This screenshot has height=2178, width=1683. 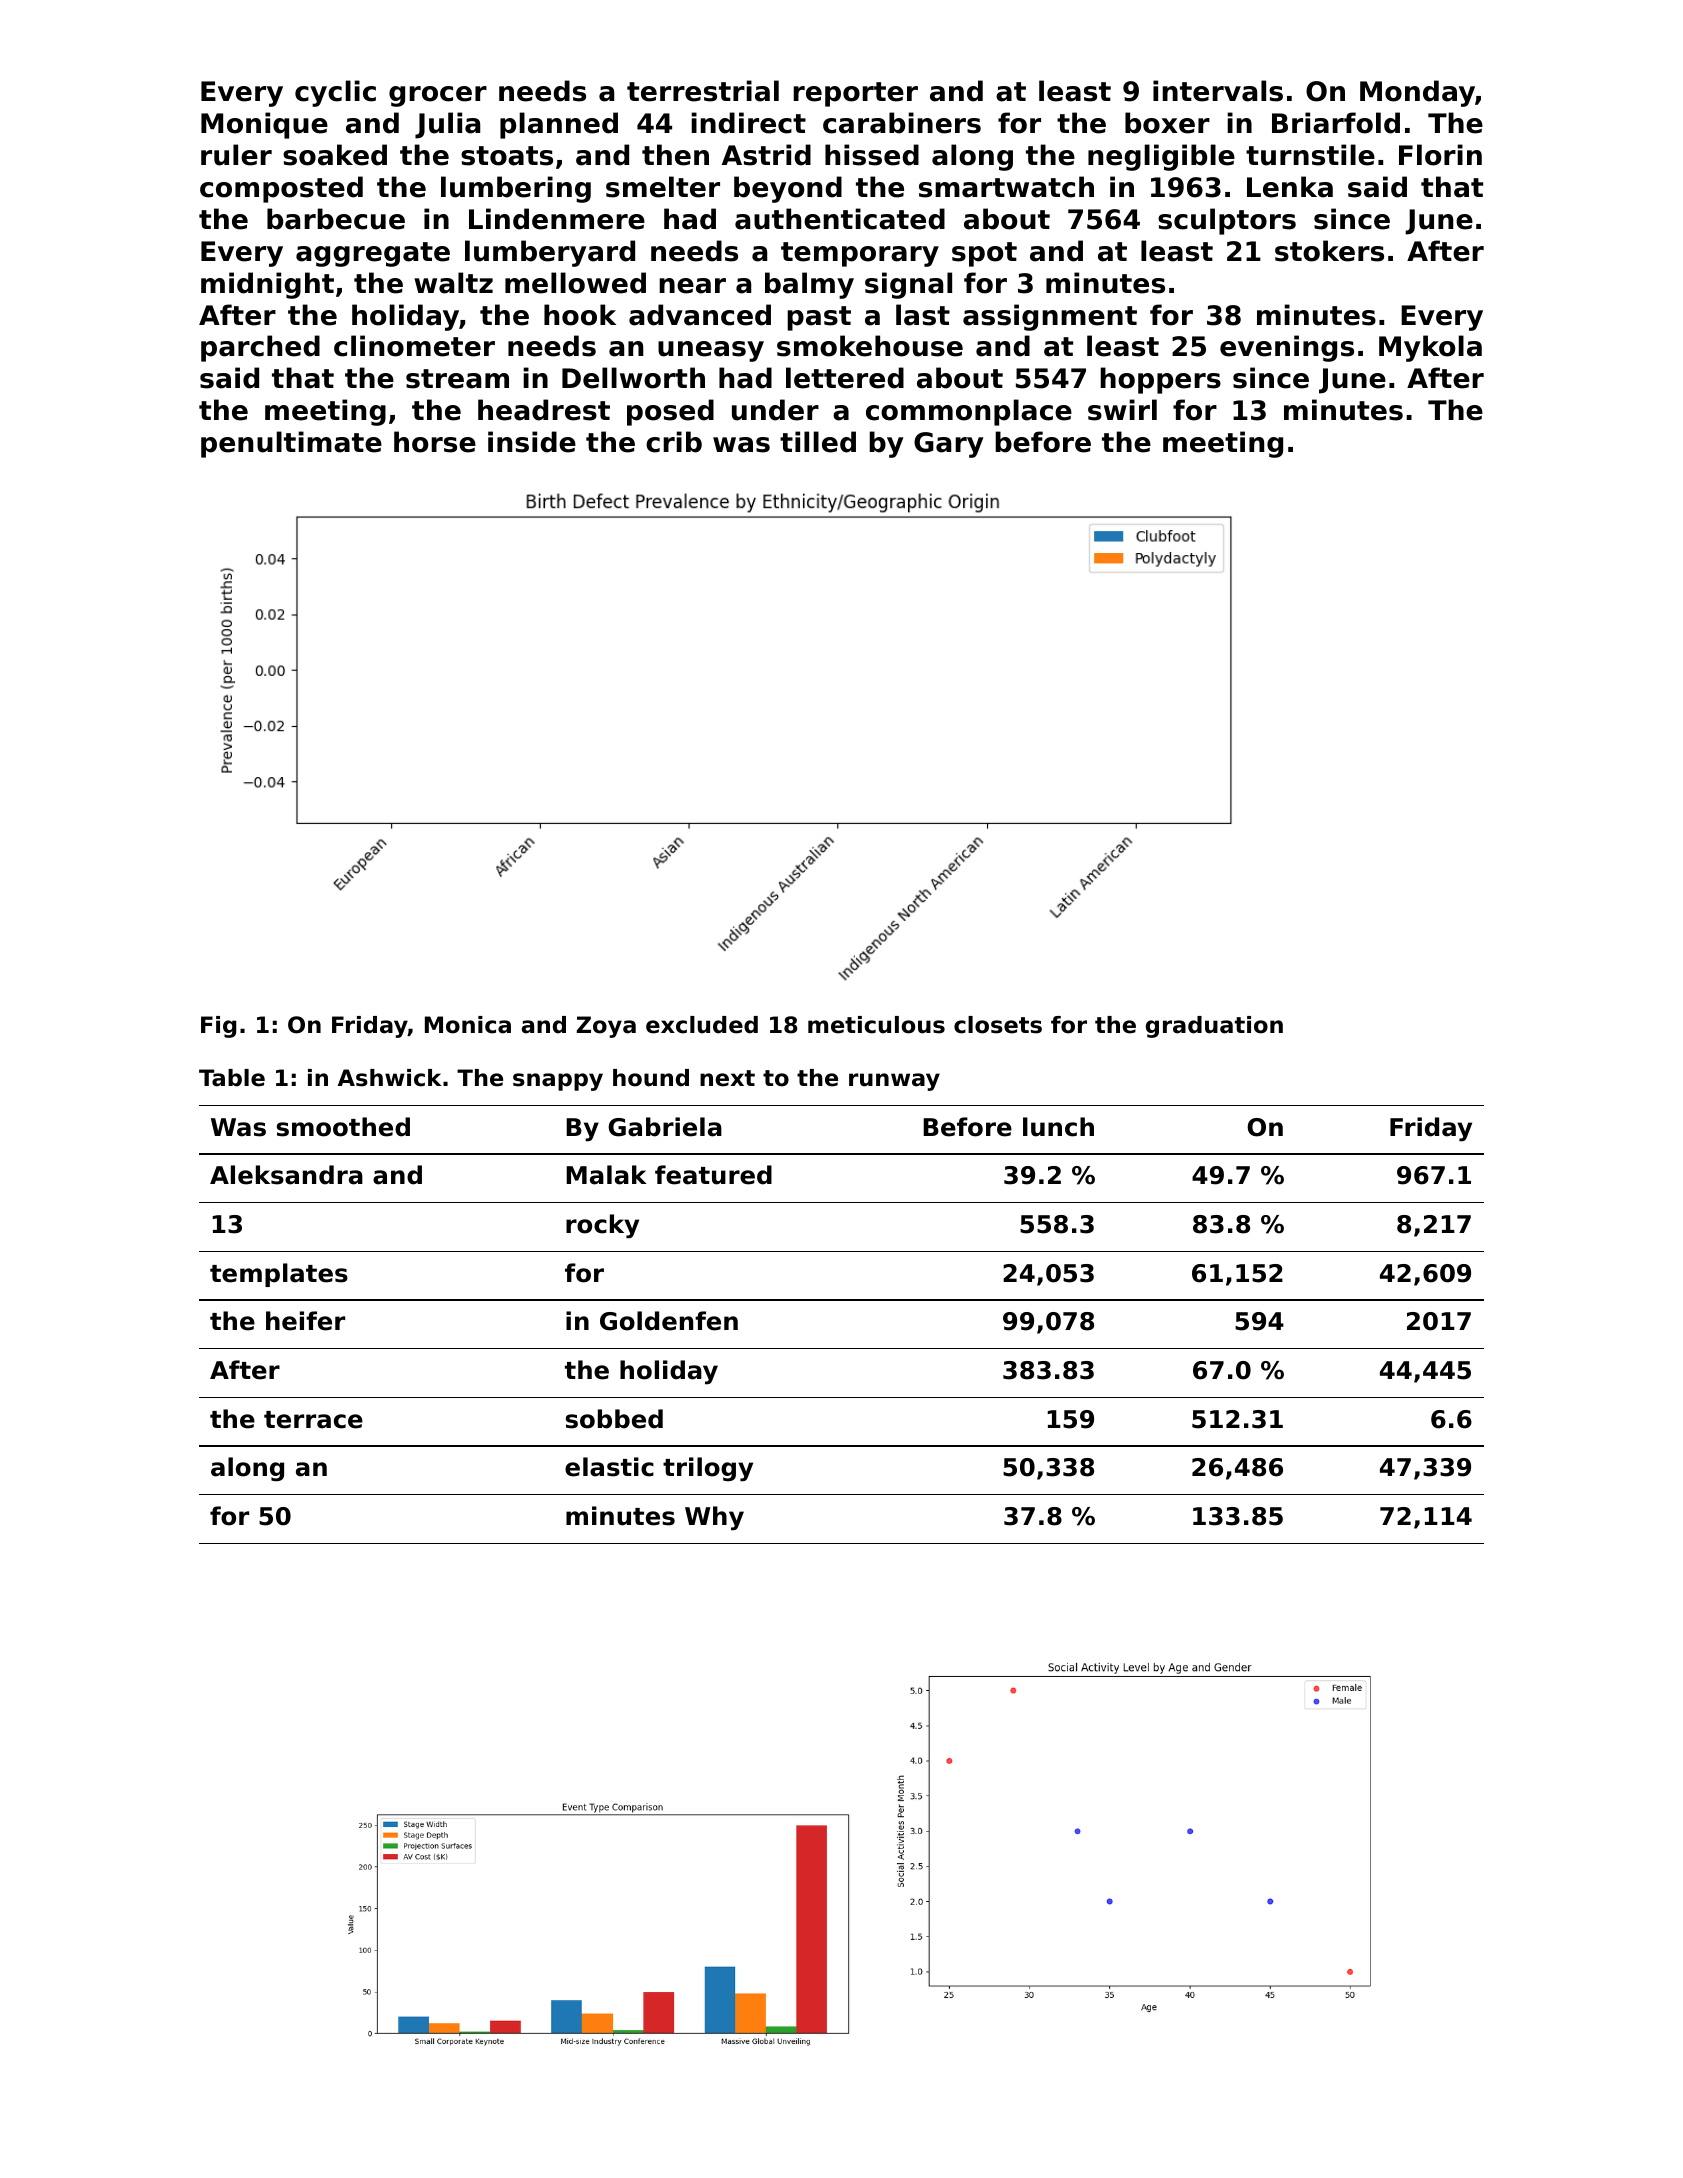 What do you see at coordinates (663, 187) in the screenshot?
I see `smelter` at bounding box center [663, 187].
